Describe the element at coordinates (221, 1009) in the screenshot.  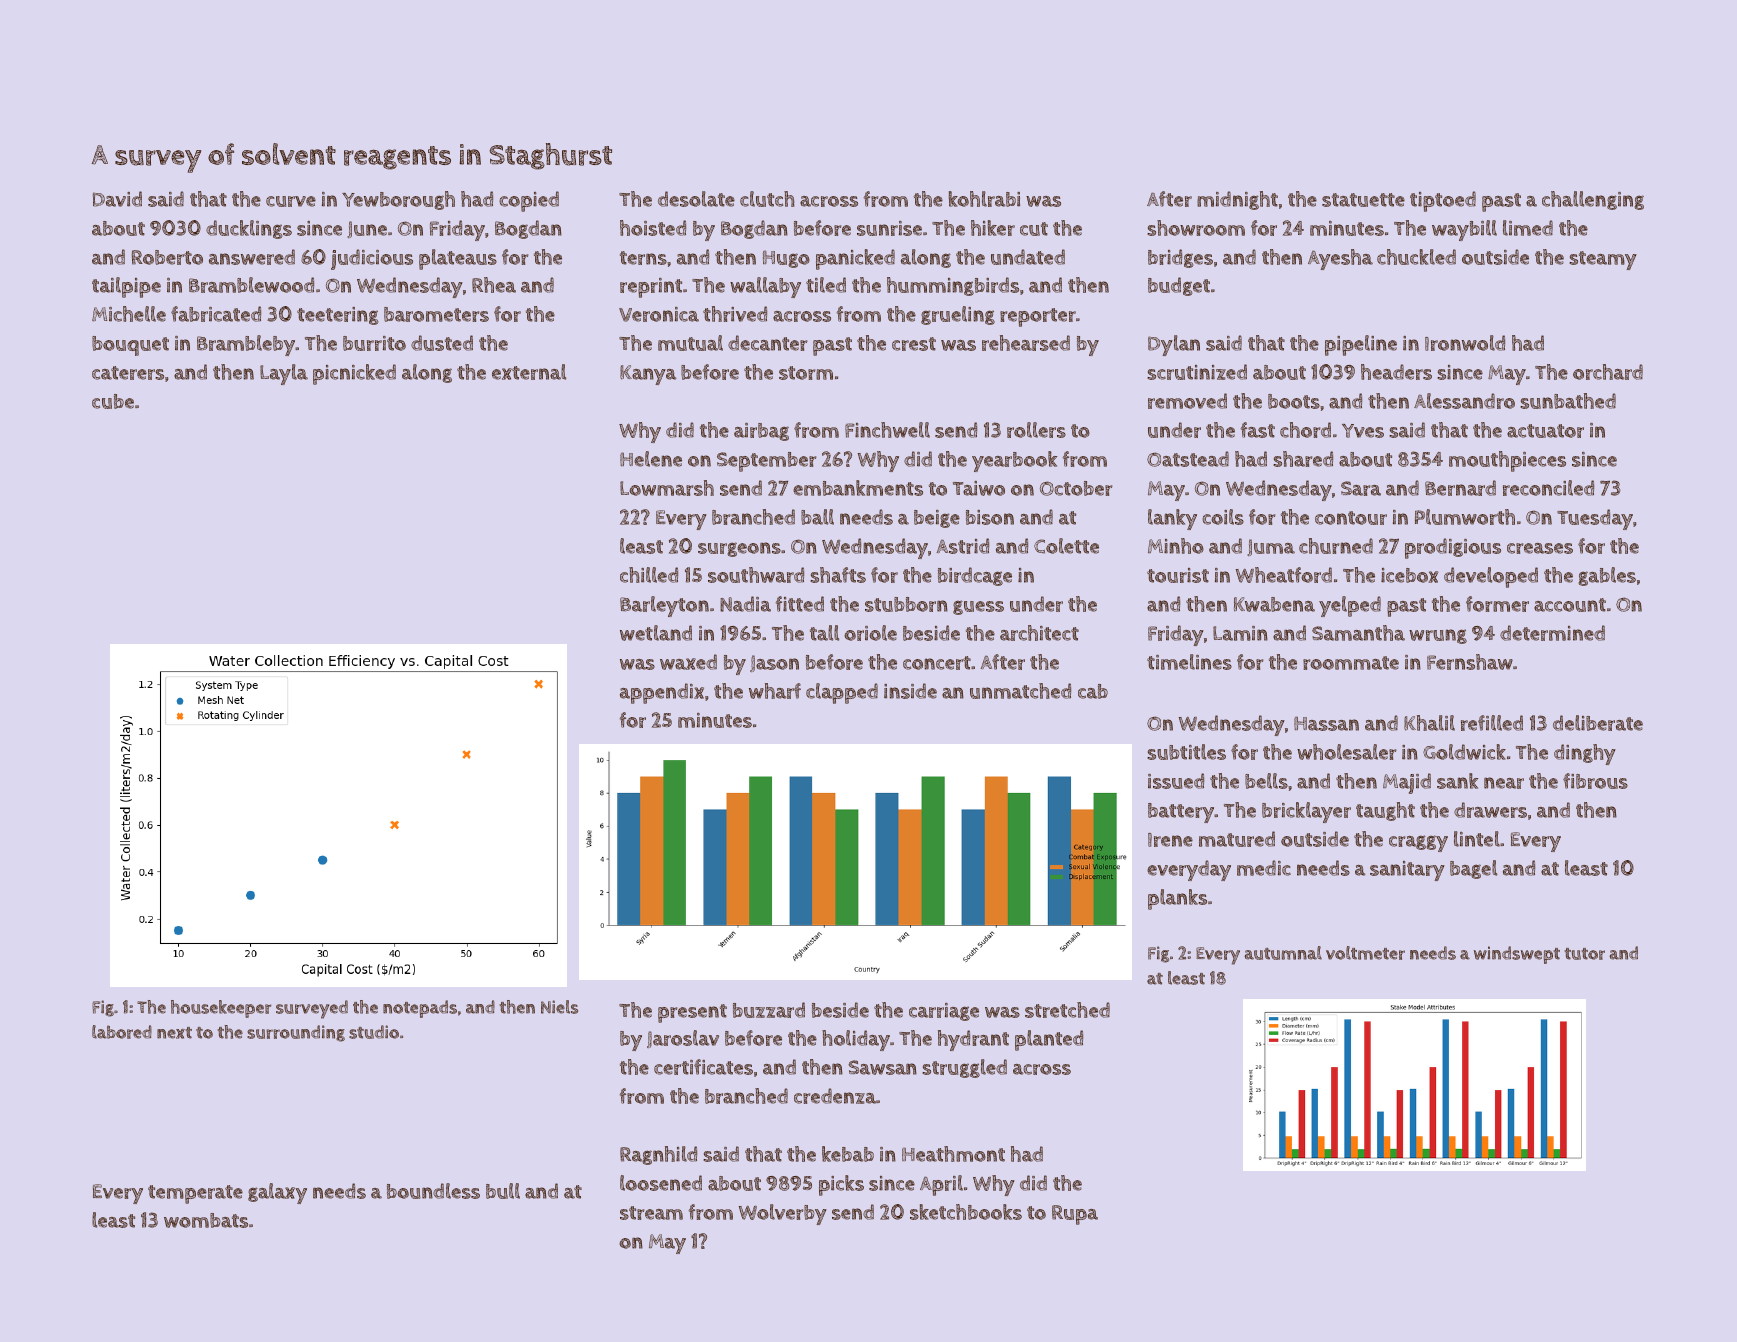
I see `housekeeper` at that location.
